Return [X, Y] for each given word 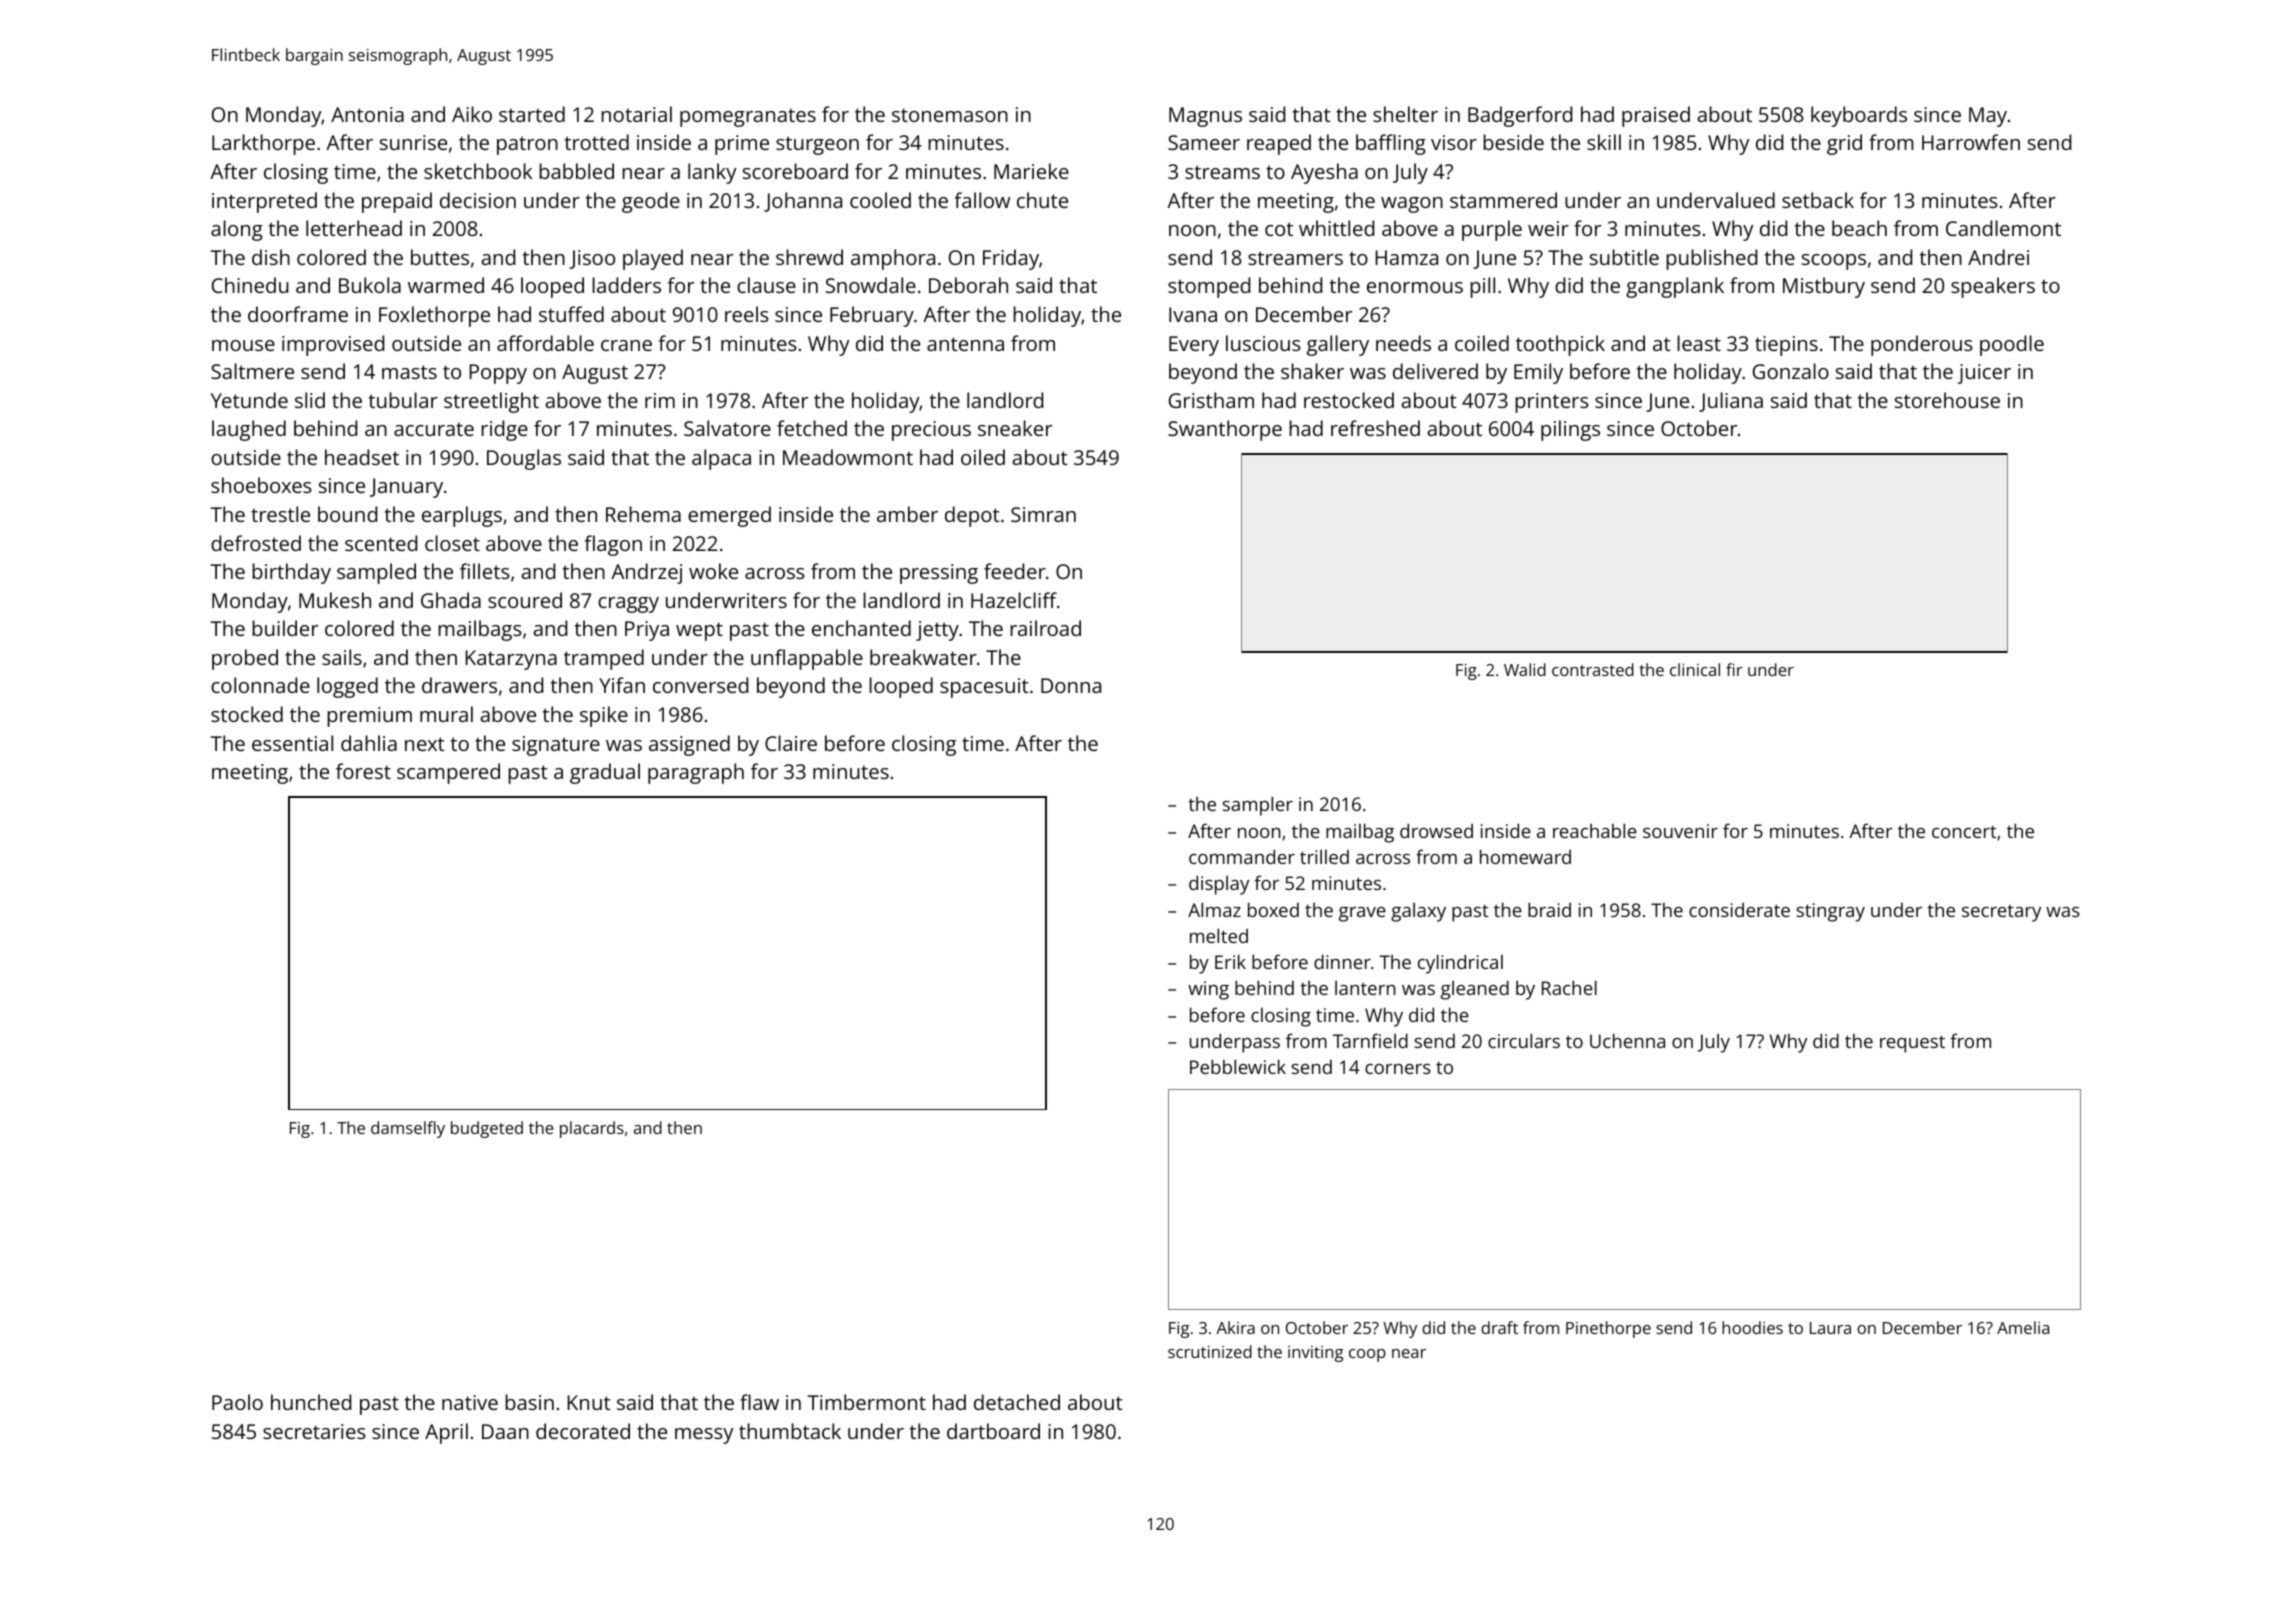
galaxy [1418, 912]
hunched [311, 1402]
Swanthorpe [1225, 430]
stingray [1830, 912]
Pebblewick [1238, 1066]
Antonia [367, 114]
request [1912, 1044]
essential [292, 743]
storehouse [1947, 400]
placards [592, 1129]
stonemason [950, 115]
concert [1964, 831]
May [1988, 117]
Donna [1071, 685]
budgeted [487, 1129]
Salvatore [727, 428]
